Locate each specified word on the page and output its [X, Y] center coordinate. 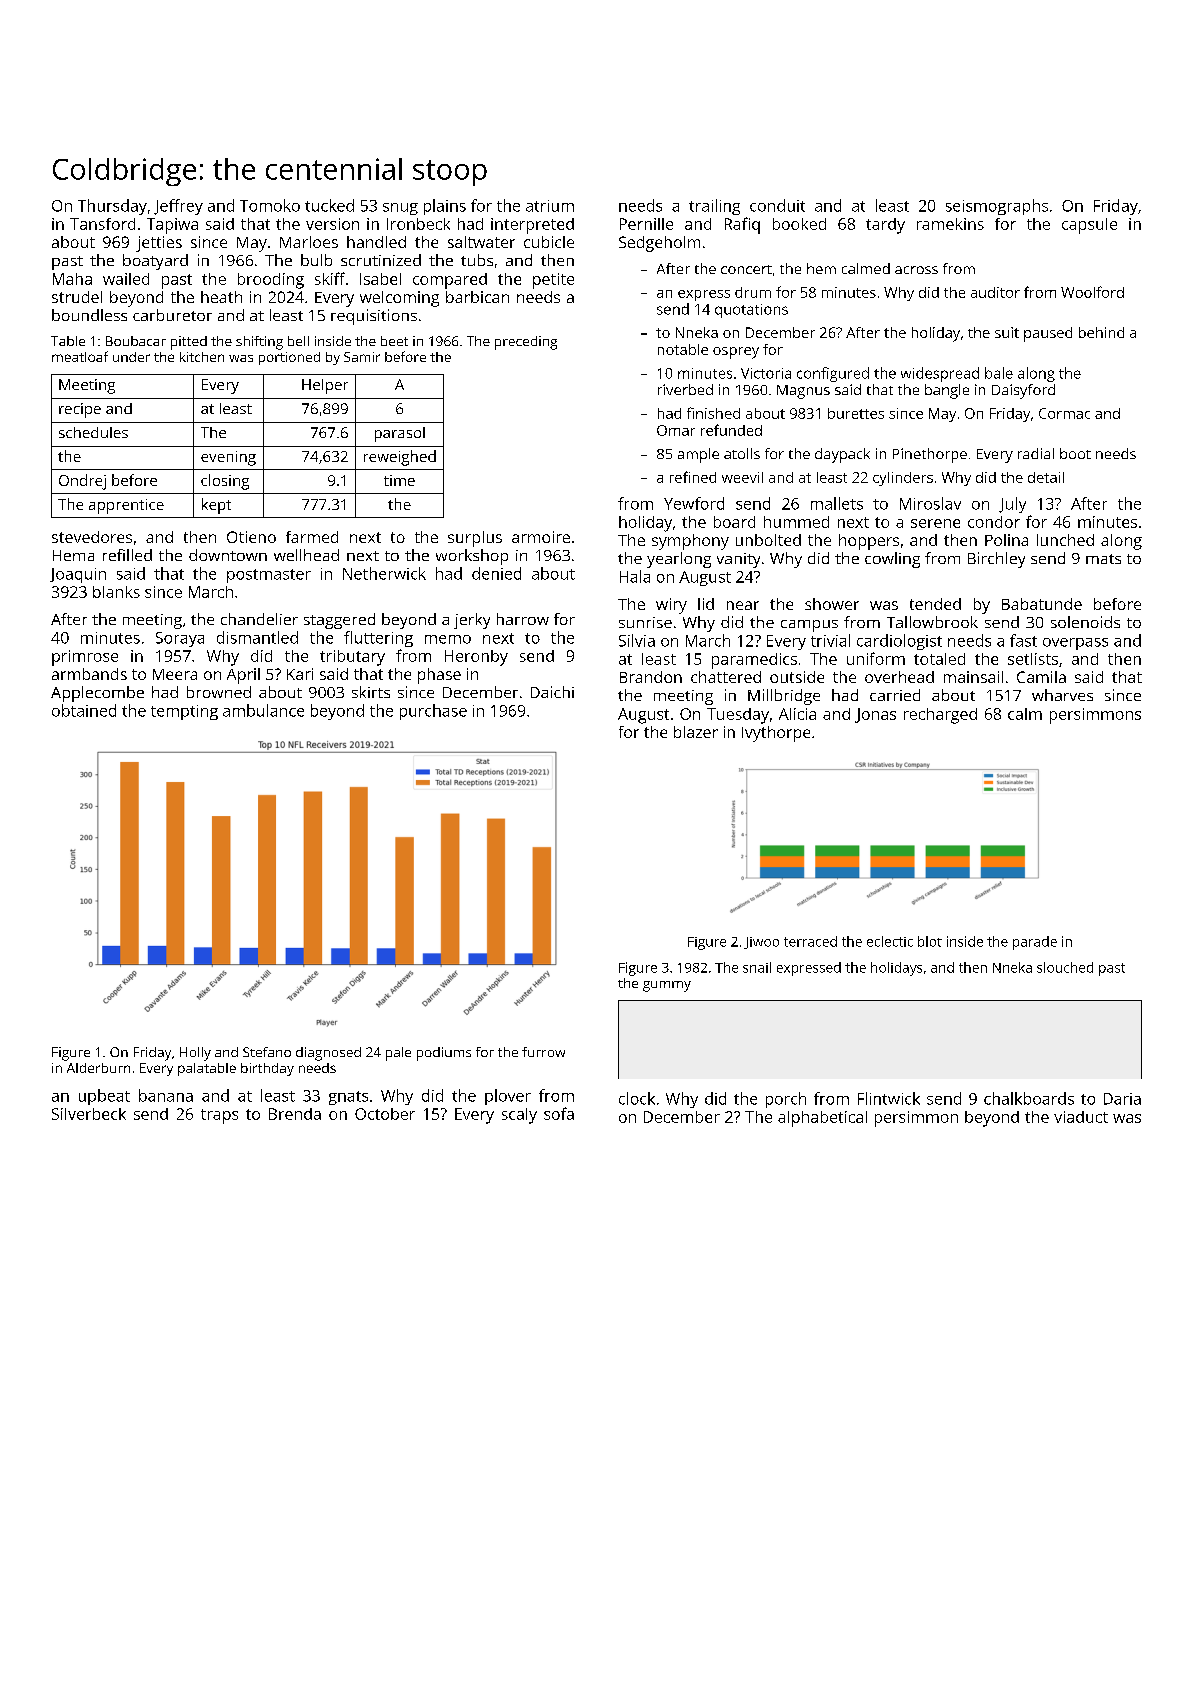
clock [637, 1098]
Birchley [996, 560]
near [743, 605]
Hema [73, 555]
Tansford [102, 224]
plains [445, 207]
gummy [667, 986]
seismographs [997, 207]
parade [1035, 943]
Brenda [295, 1114]
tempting [184, 712]
